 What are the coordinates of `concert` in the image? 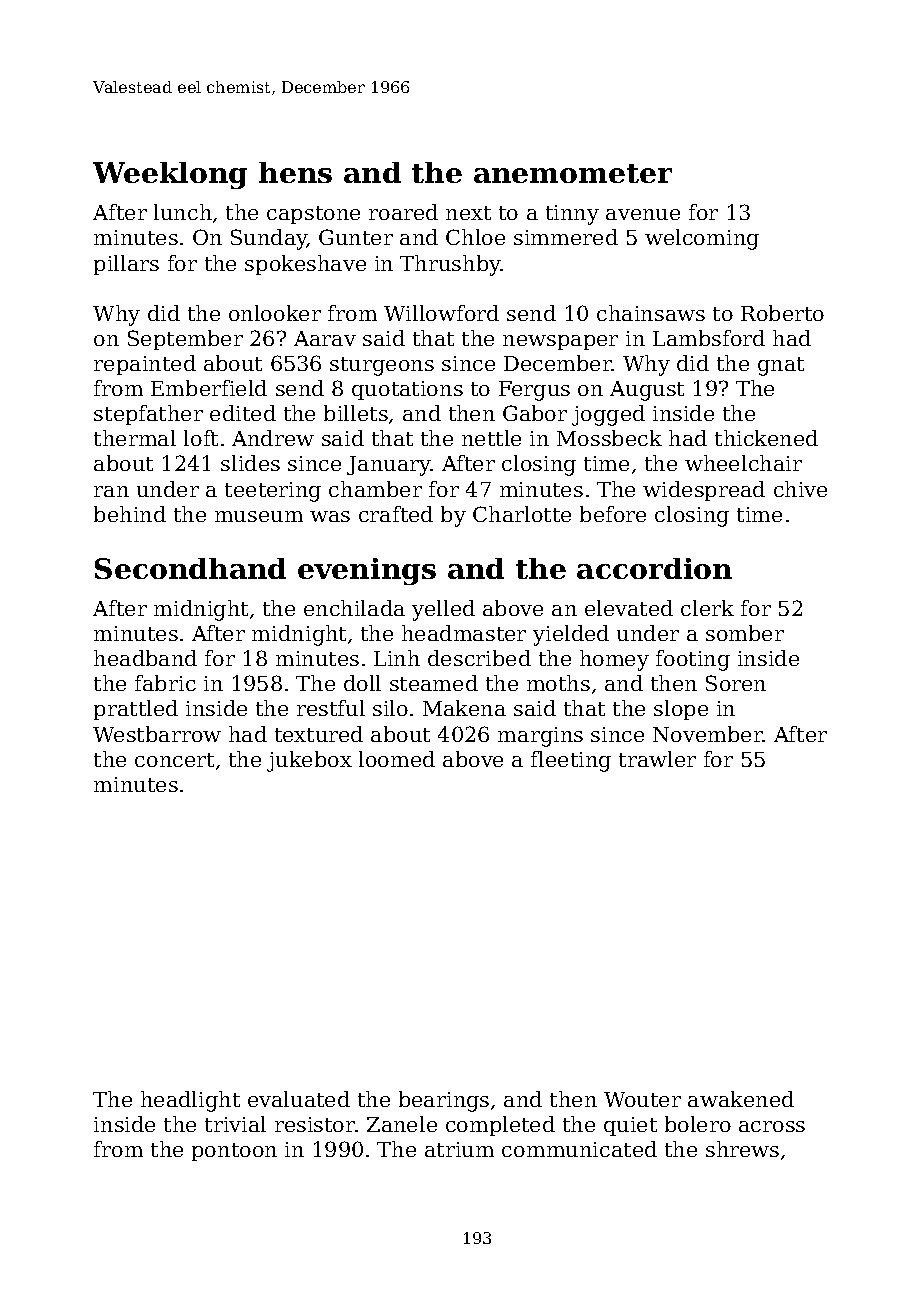 It's located at (174, 760).
